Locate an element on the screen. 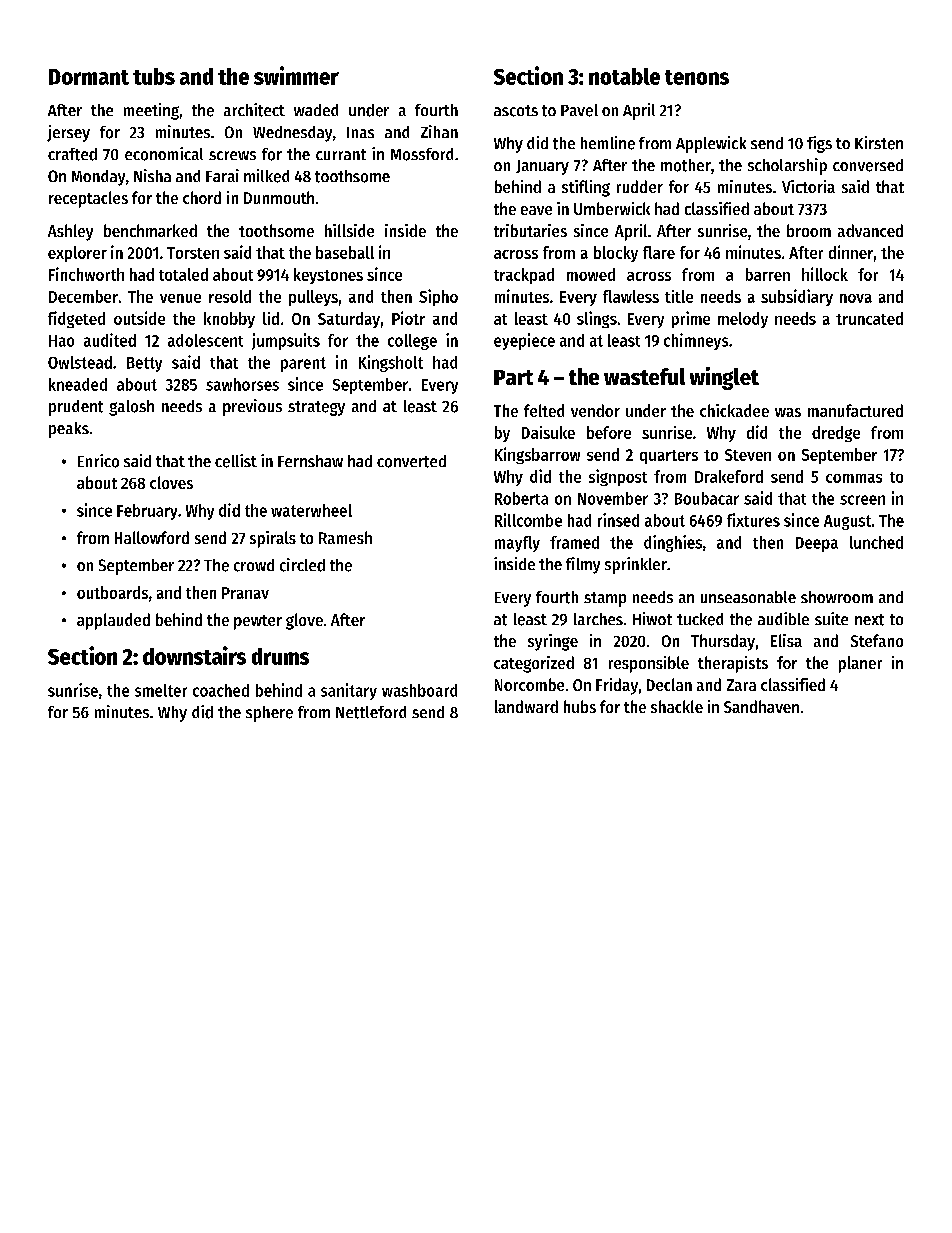 Image resolution: width=952 pixels, height=1233 pixels. tenons is located at coordinates (697, 77).
